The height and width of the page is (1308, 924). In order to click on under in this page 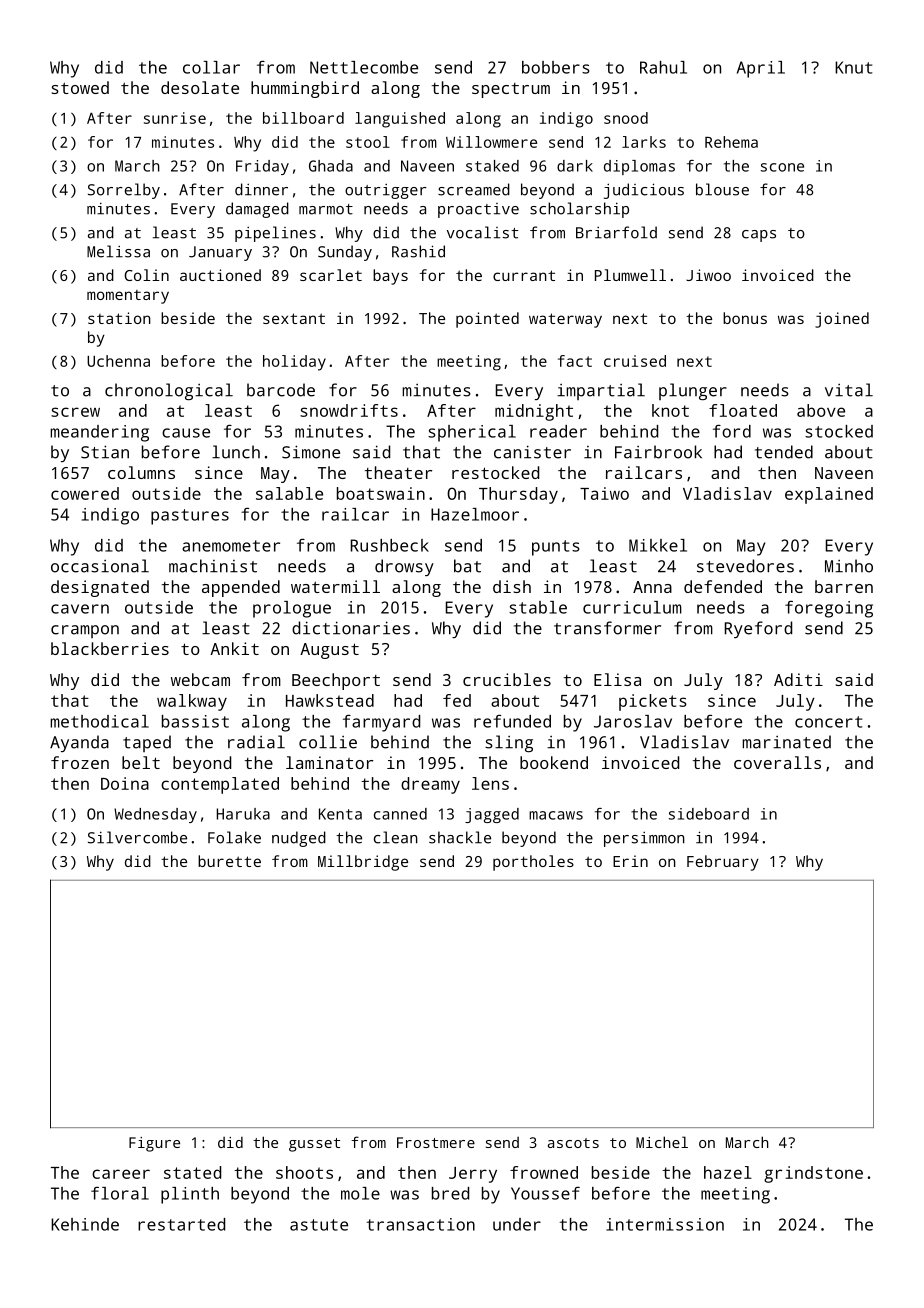, I will do `click(517, 1224)`.
